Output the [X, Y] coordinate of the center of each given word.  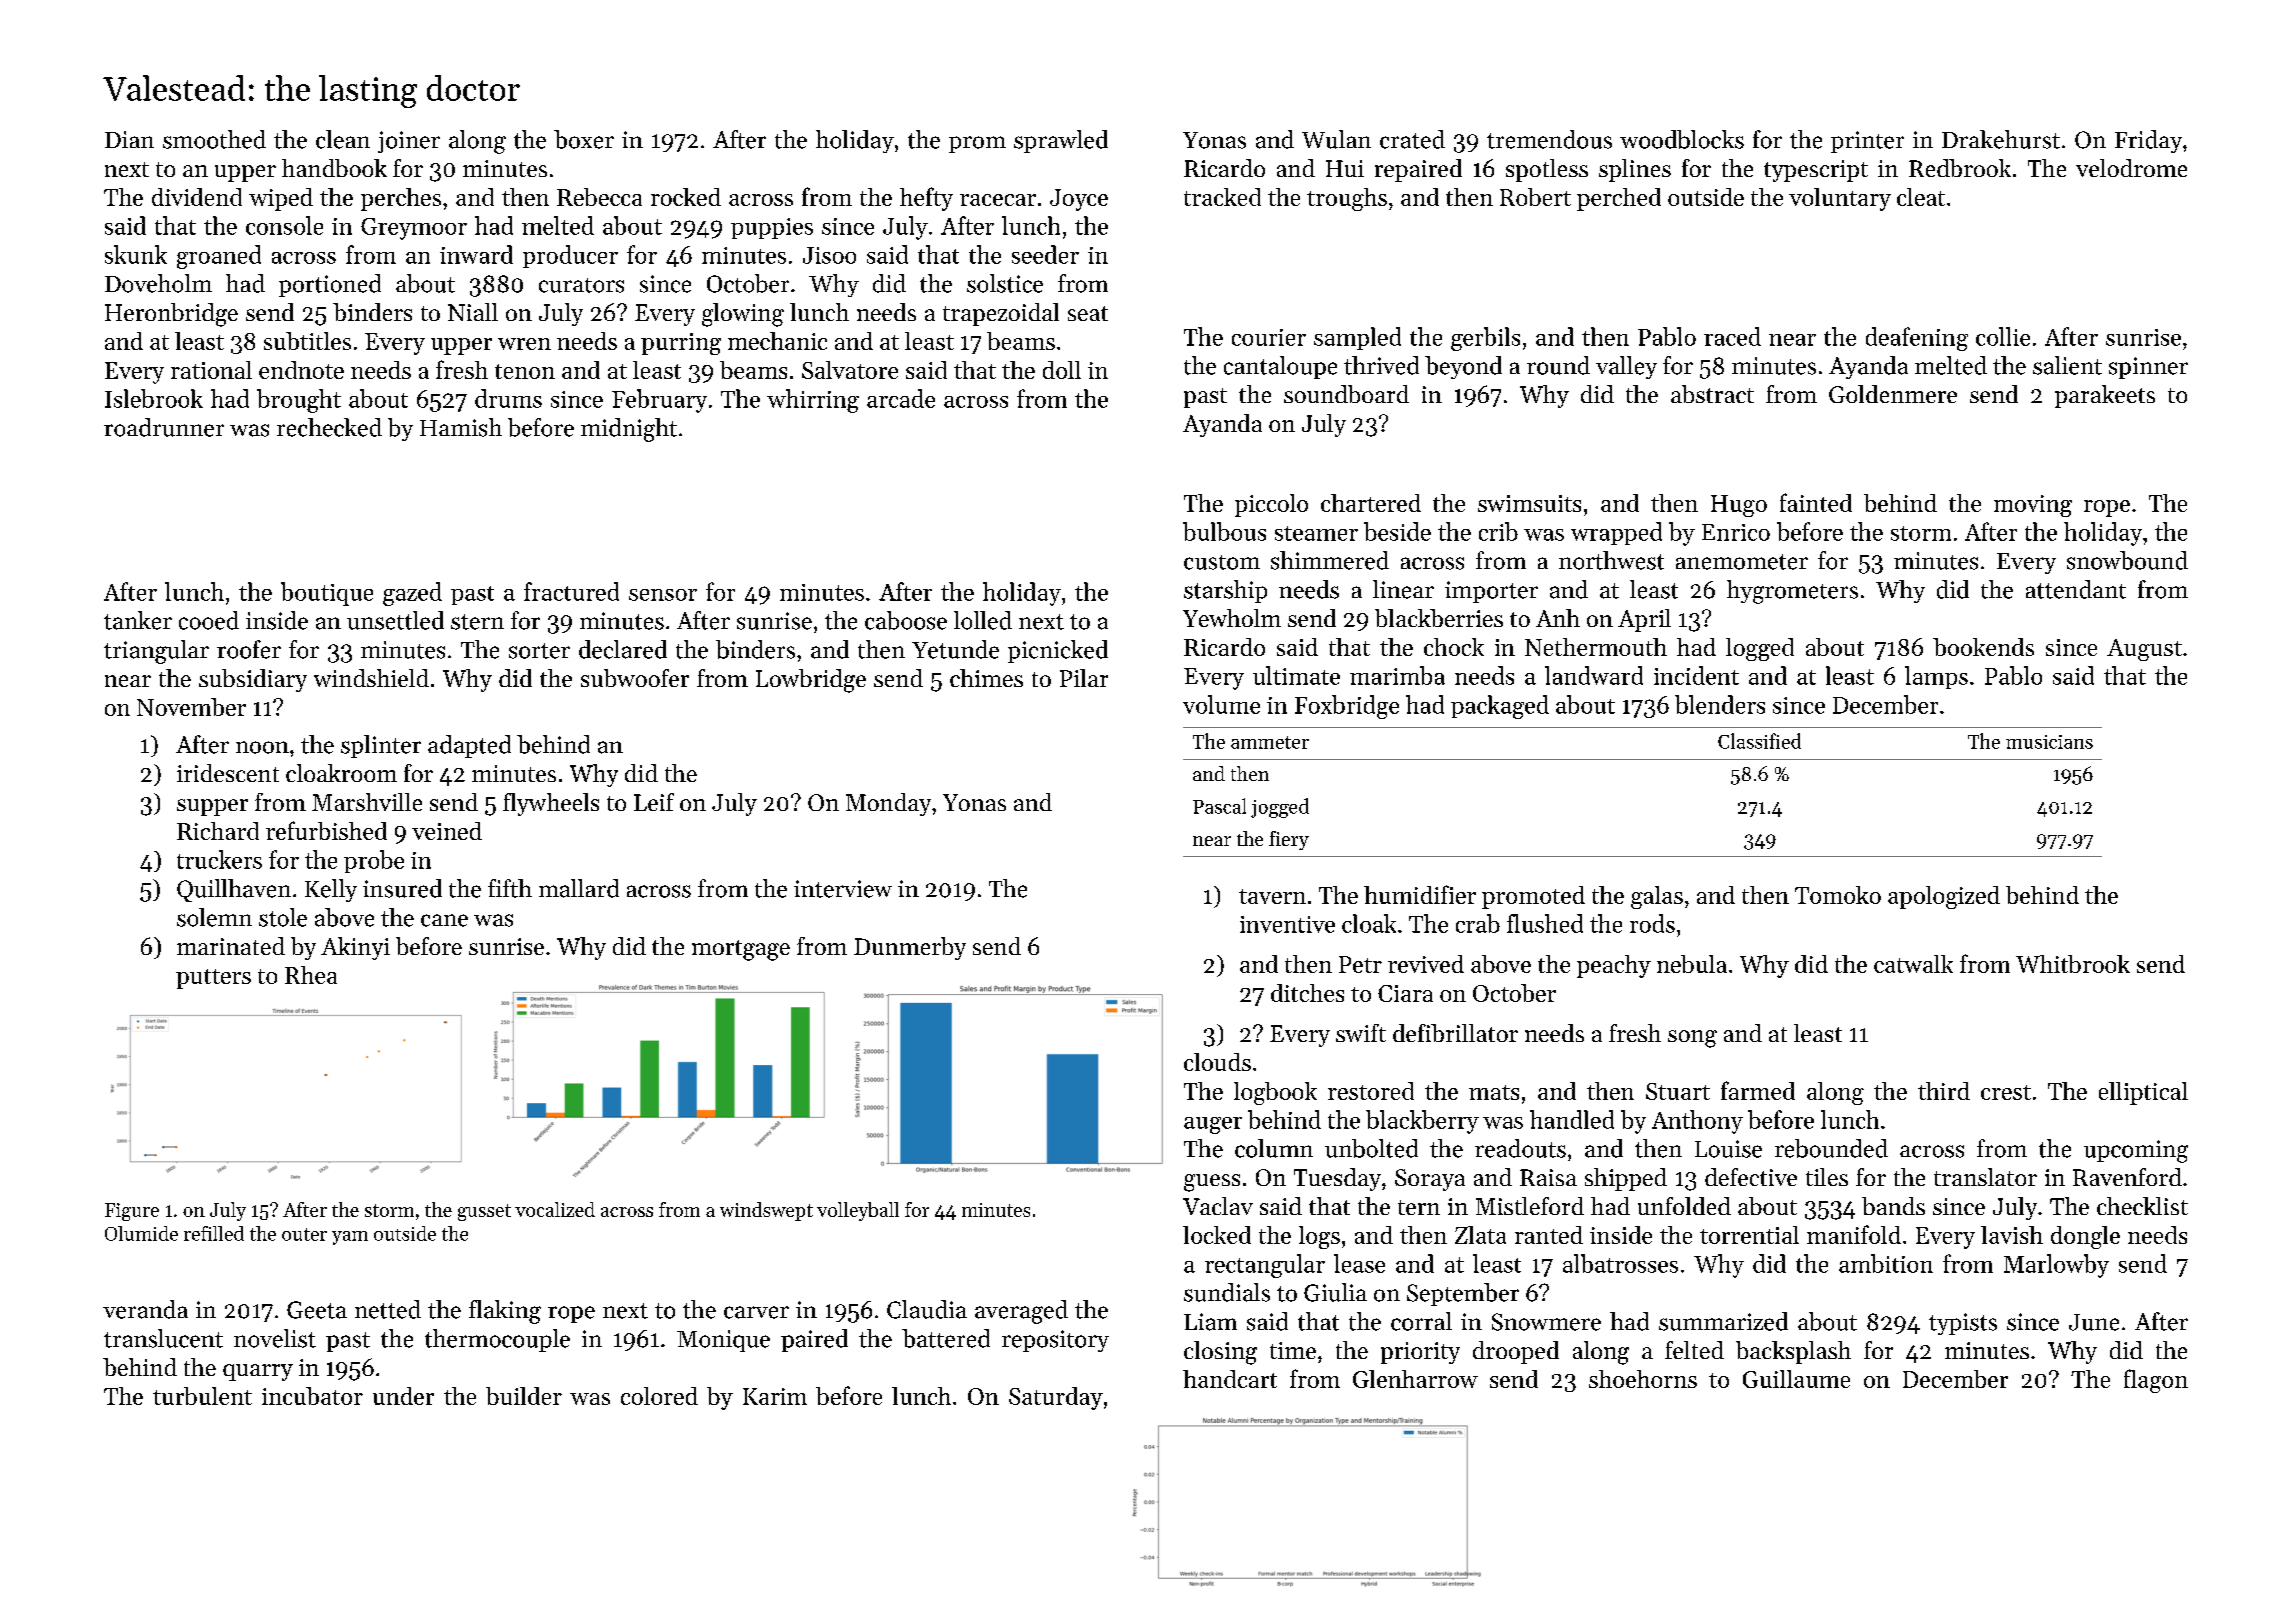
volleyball [858, 1211]
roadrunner [164, 427]
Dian [129, 139]
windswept [766, 1211]
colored [659, 1396]
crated [1412, 139]
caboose [906, 620]
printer [1867, 142]
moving [2033, 506]
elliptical [2143, 1093]
